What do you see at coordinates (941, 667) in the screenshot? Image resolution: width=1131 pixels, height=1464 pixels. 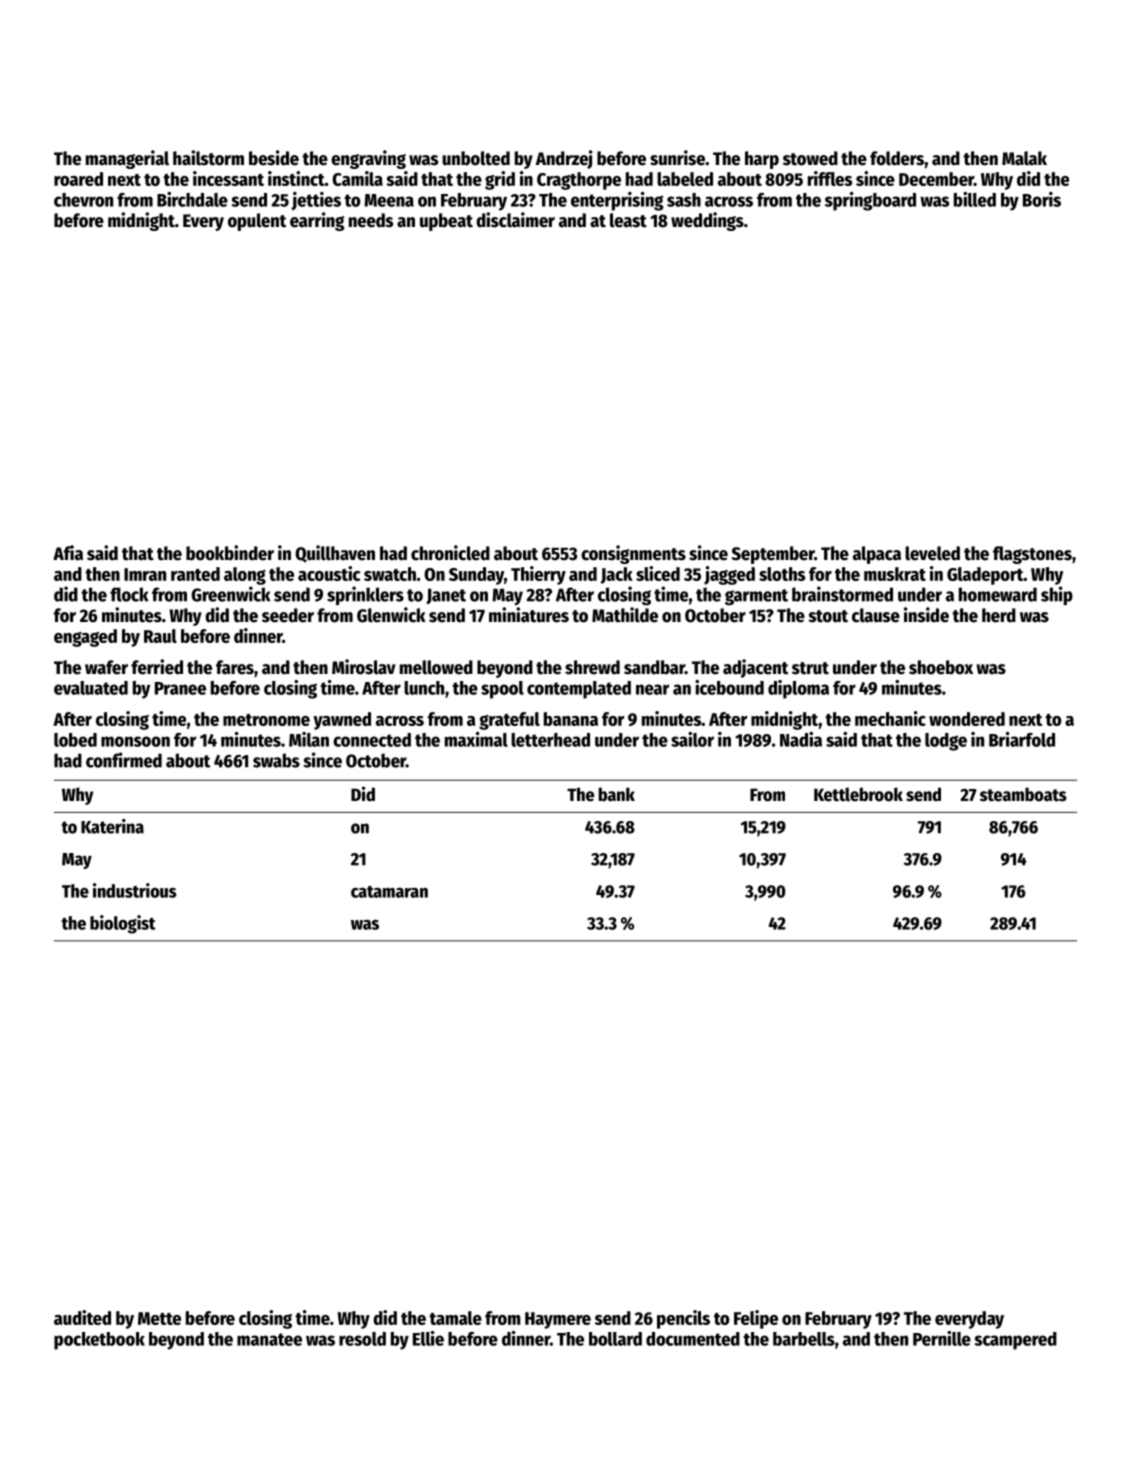 I see `shoebox` at bounding box center [941, 667].
